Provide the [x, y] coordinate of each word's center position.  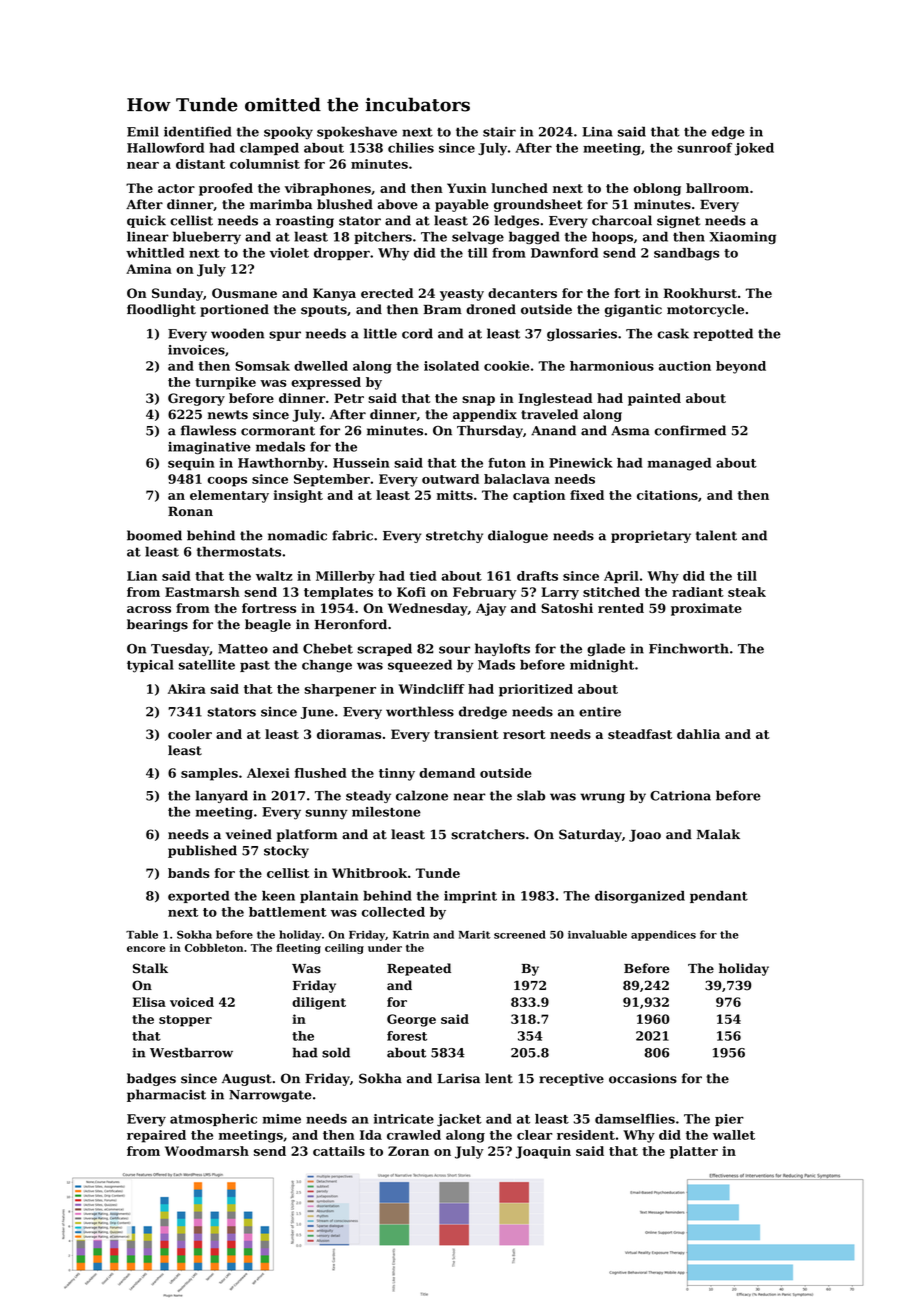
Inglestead [555, 399]
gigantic [633, 310]
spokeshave [357, 132]
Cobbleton [214, 948]
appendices [663, 935]
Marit [475, 935]
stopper [185, 1021]
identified [198, 131]
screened [520, 934]
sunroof [704, 148]
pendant [719, 897]
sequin [191, 464]
